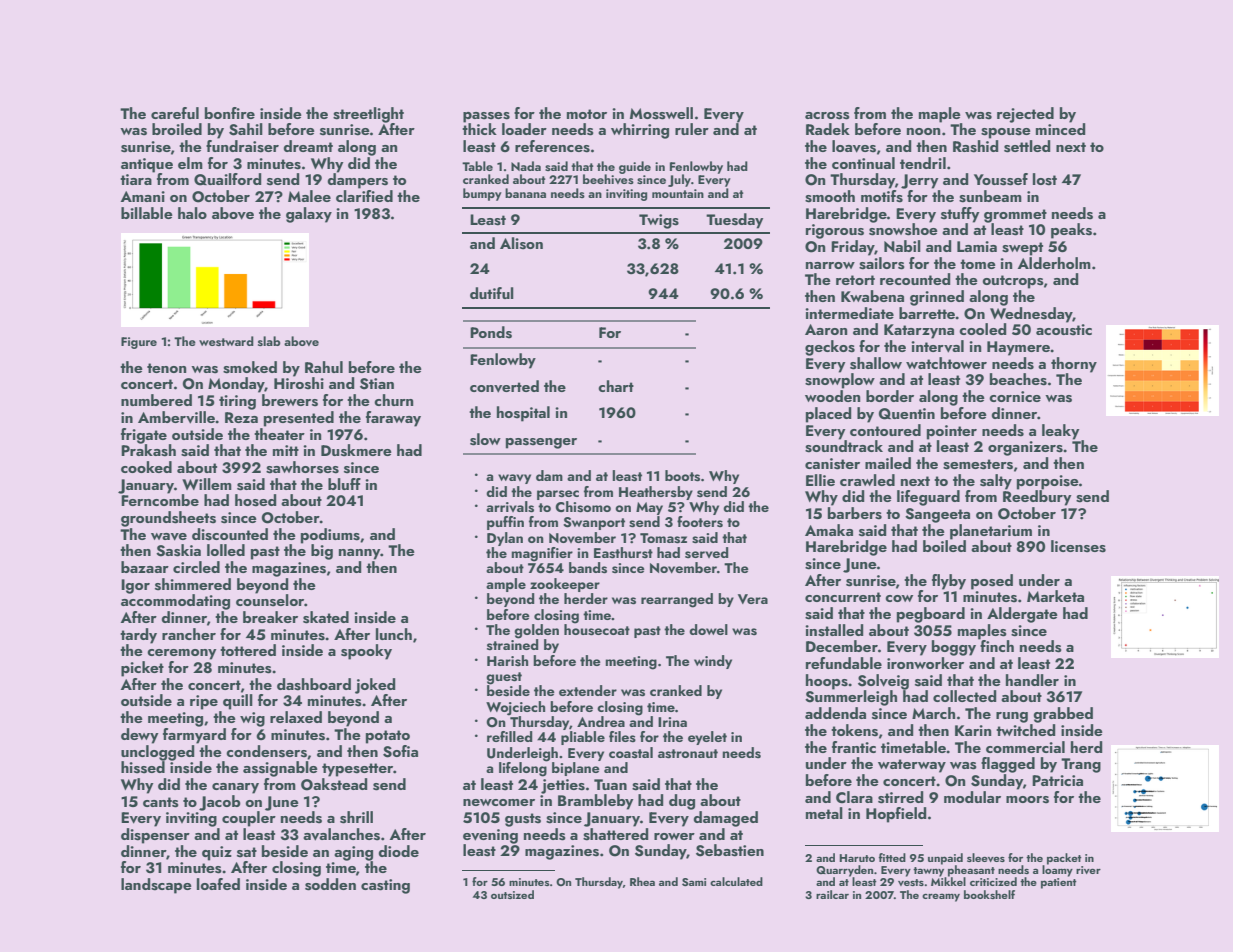 The width and height of the screenshot is (1233, 952). Describe the element at coordinates (177, 129) in the screenshot. I see `broiled` at that location.
